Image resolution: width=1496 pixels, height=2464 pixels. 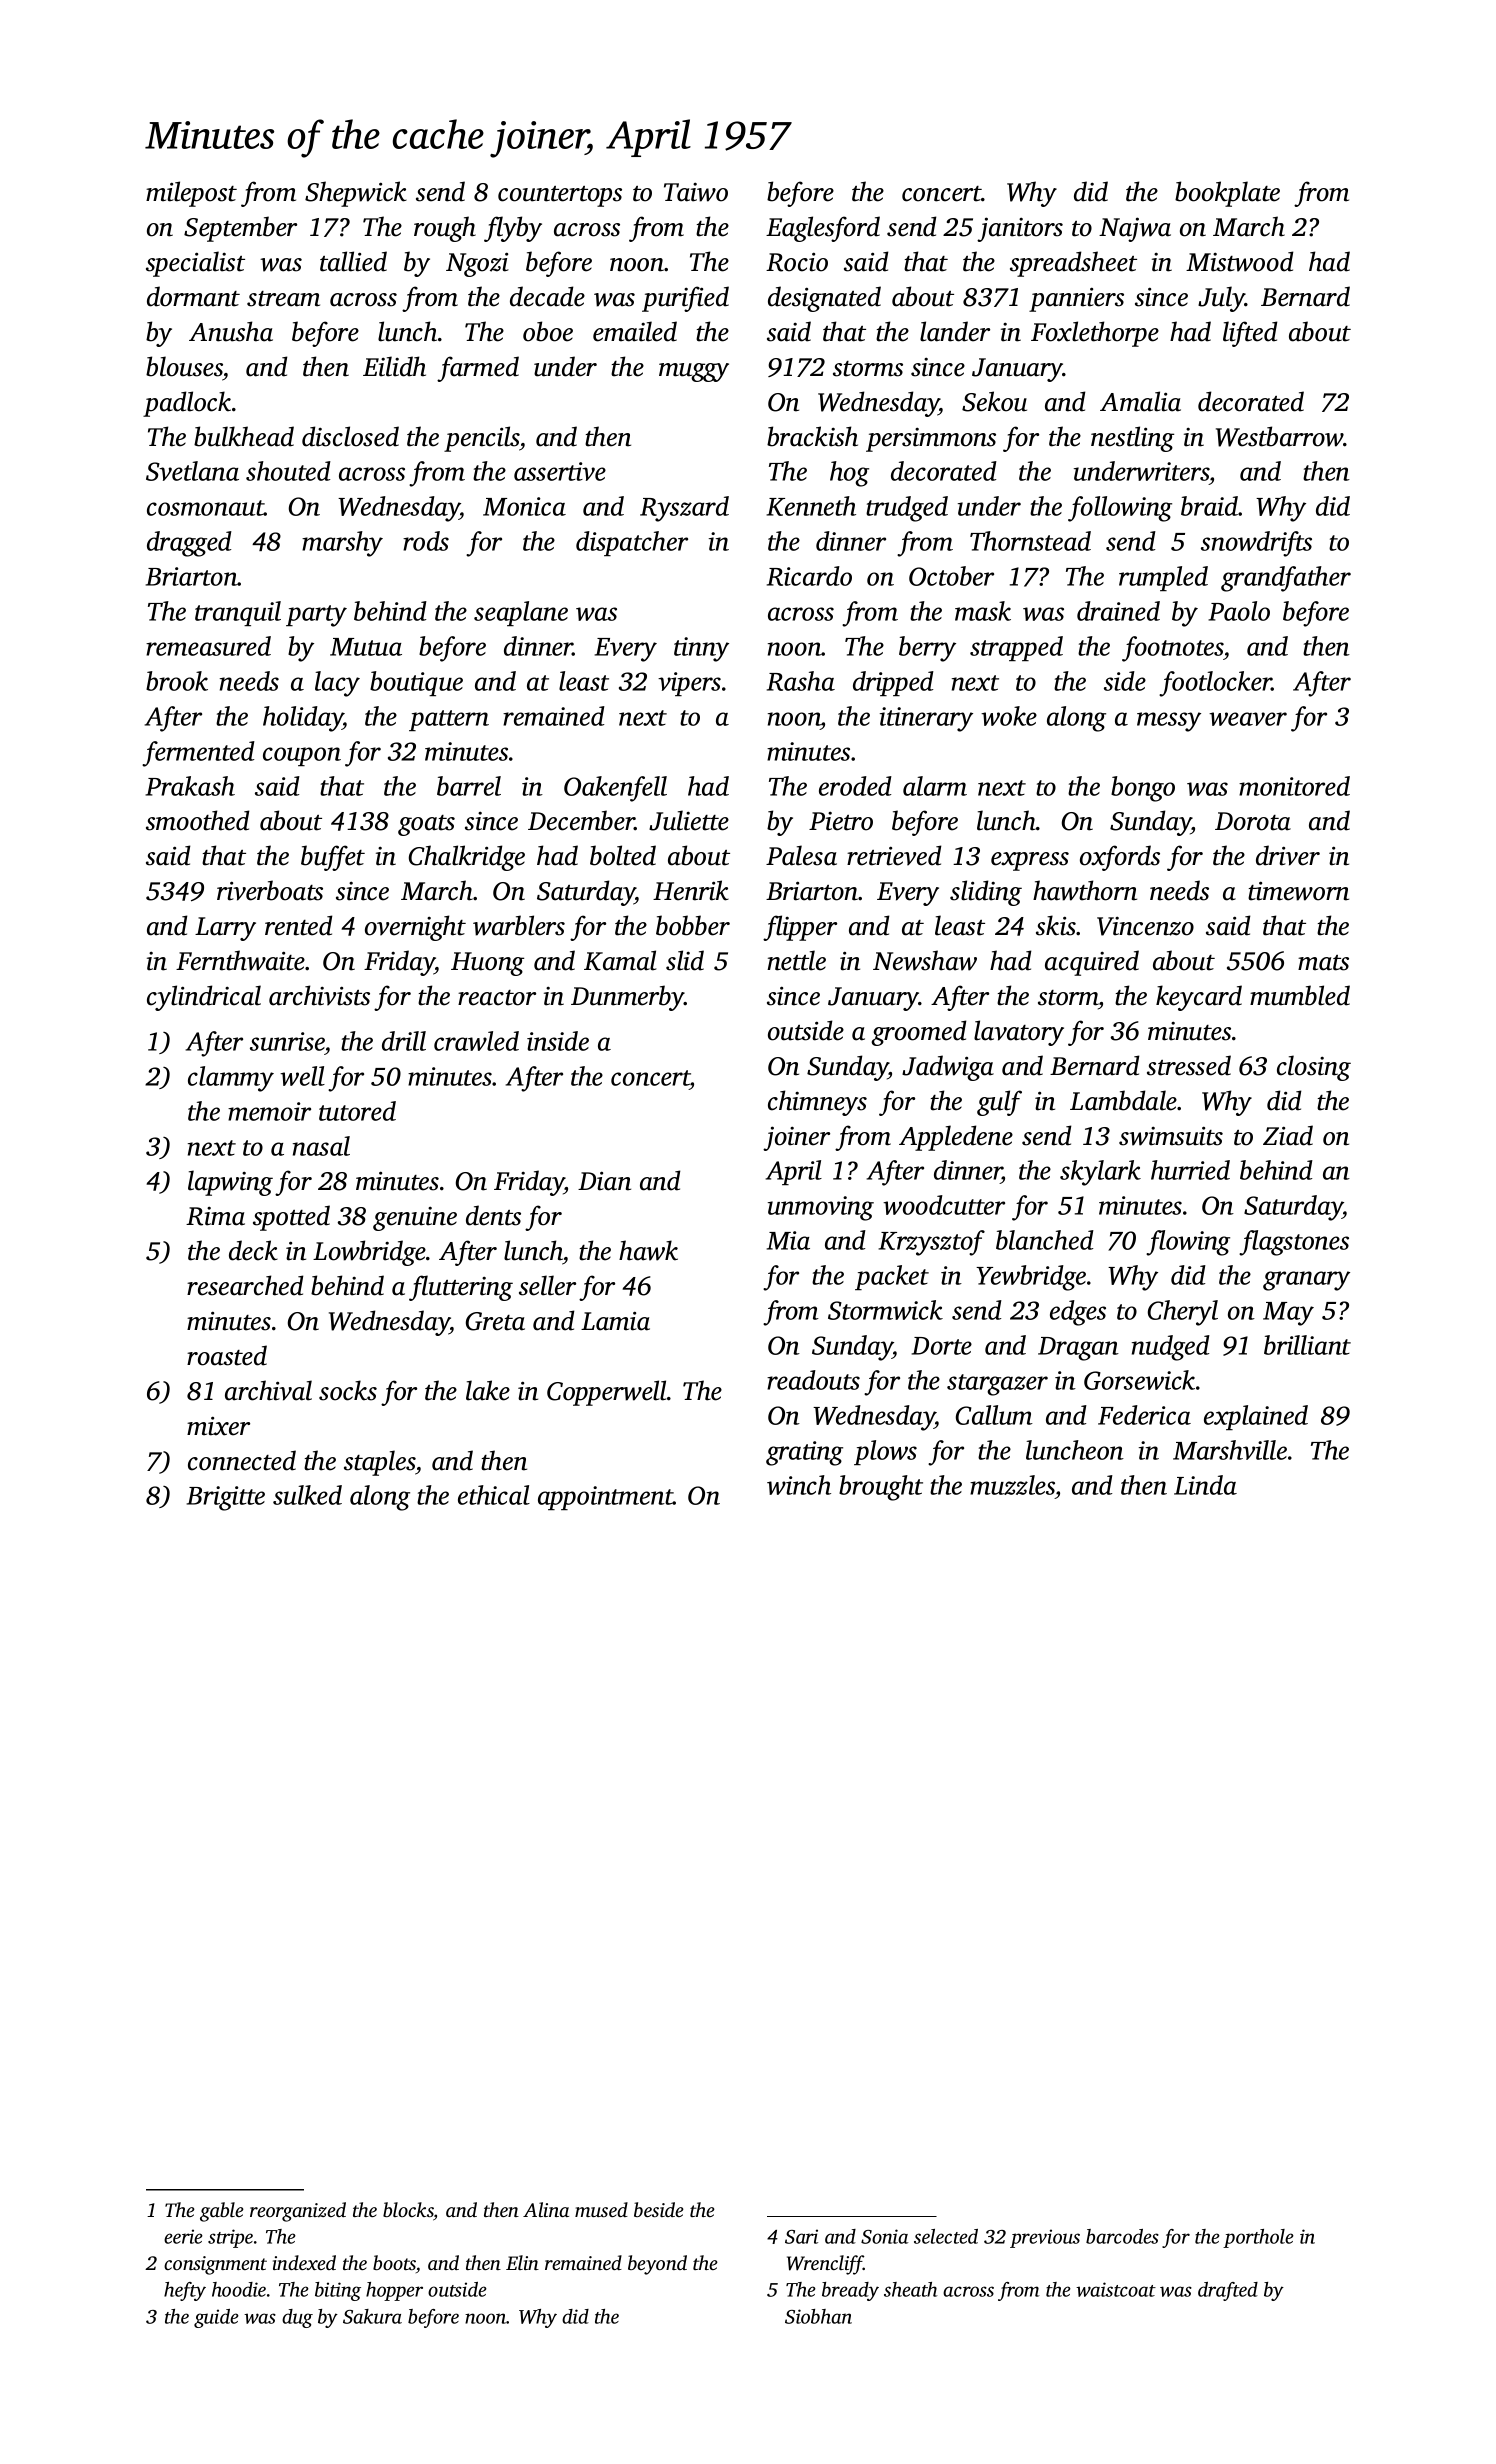 What do you see at coordinates (907, 509) in the screenshot?
I see `trudged` at bounding box center [907, 509].
